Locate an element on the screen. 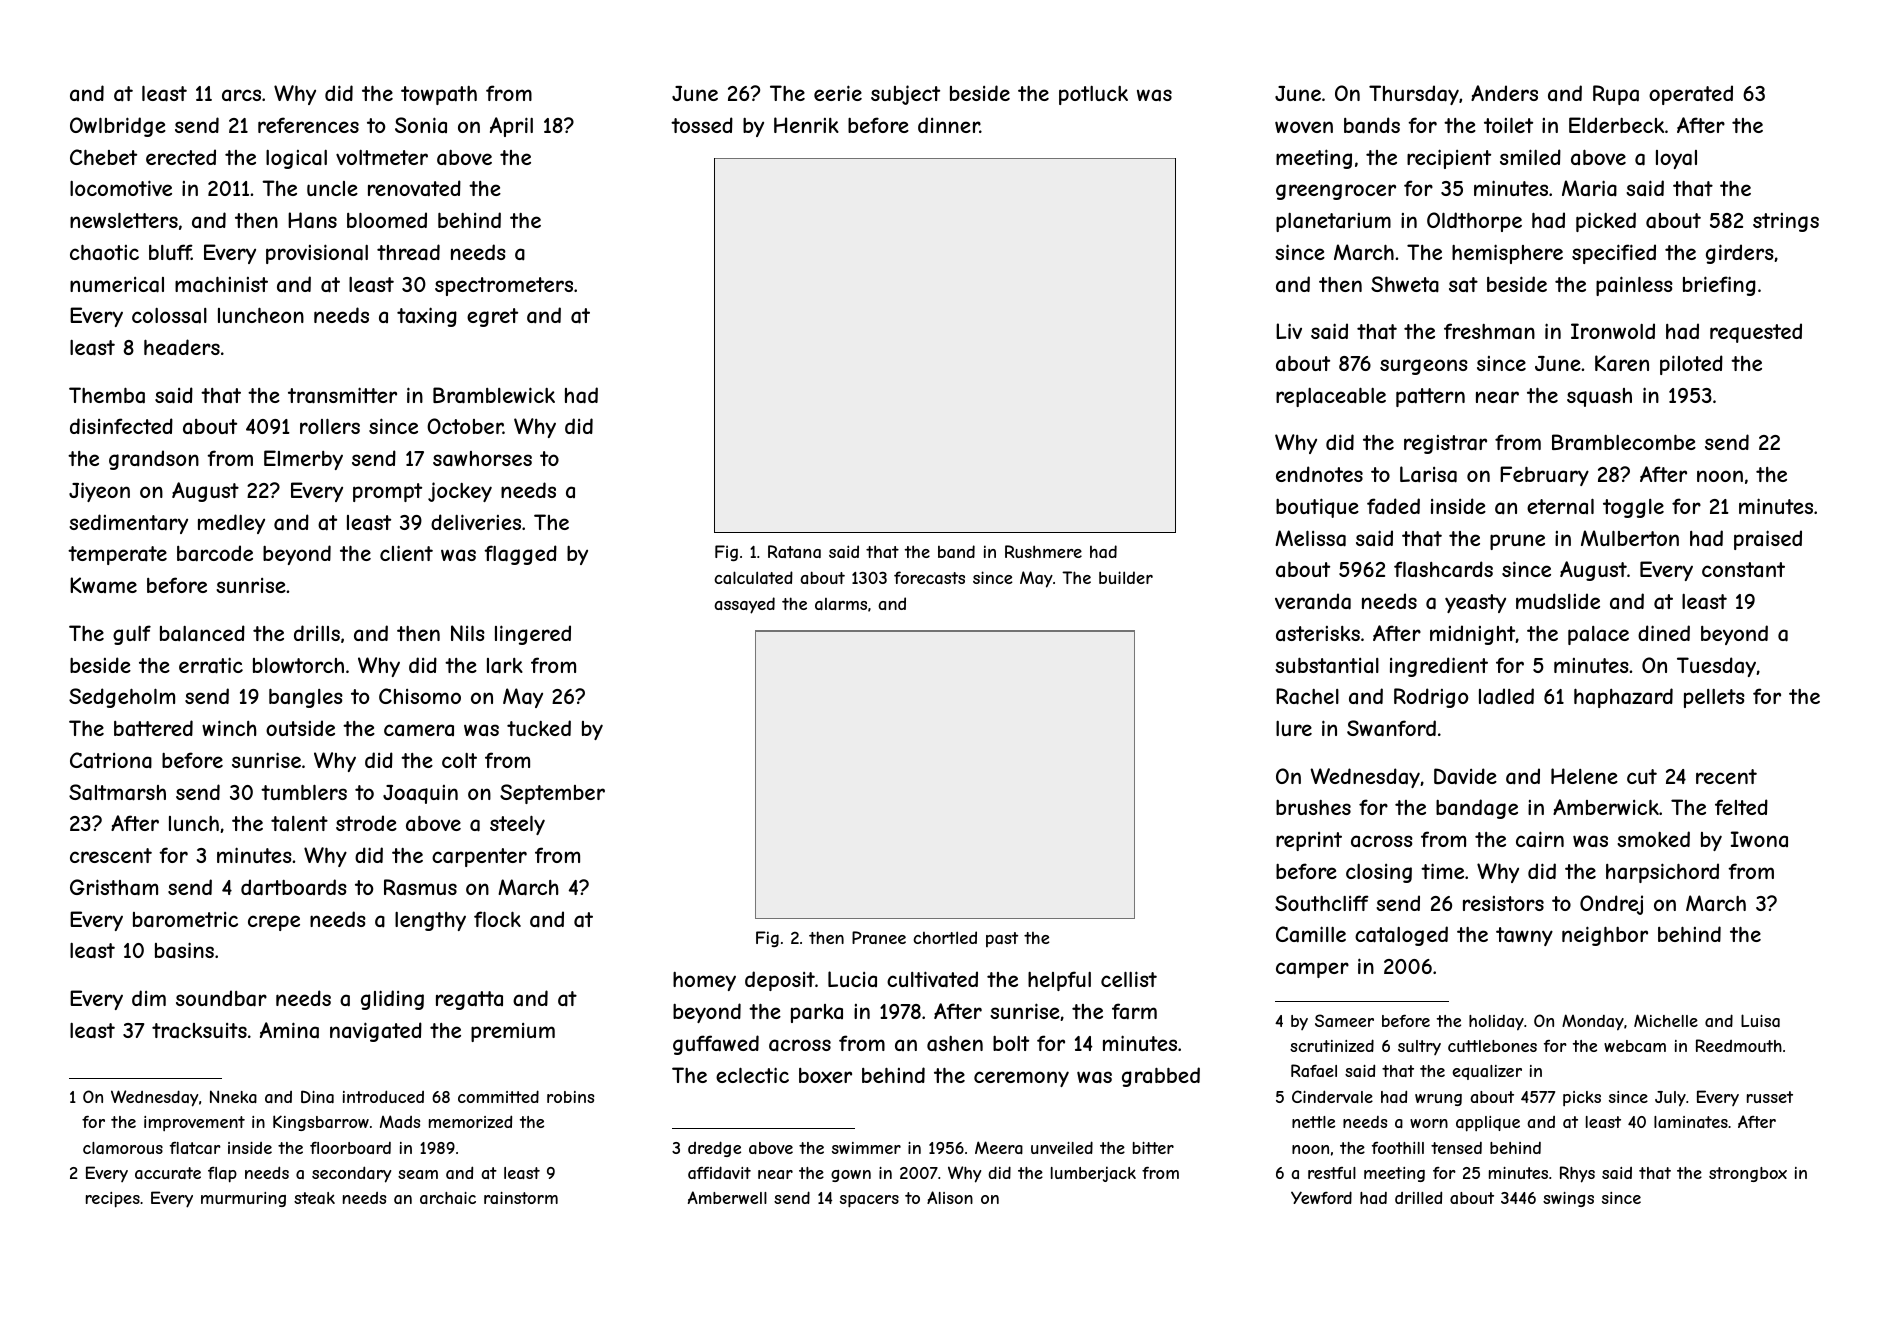 The height and width of the screenshot is (1336, 1890). arcs is located at coordinates (241, 95).
